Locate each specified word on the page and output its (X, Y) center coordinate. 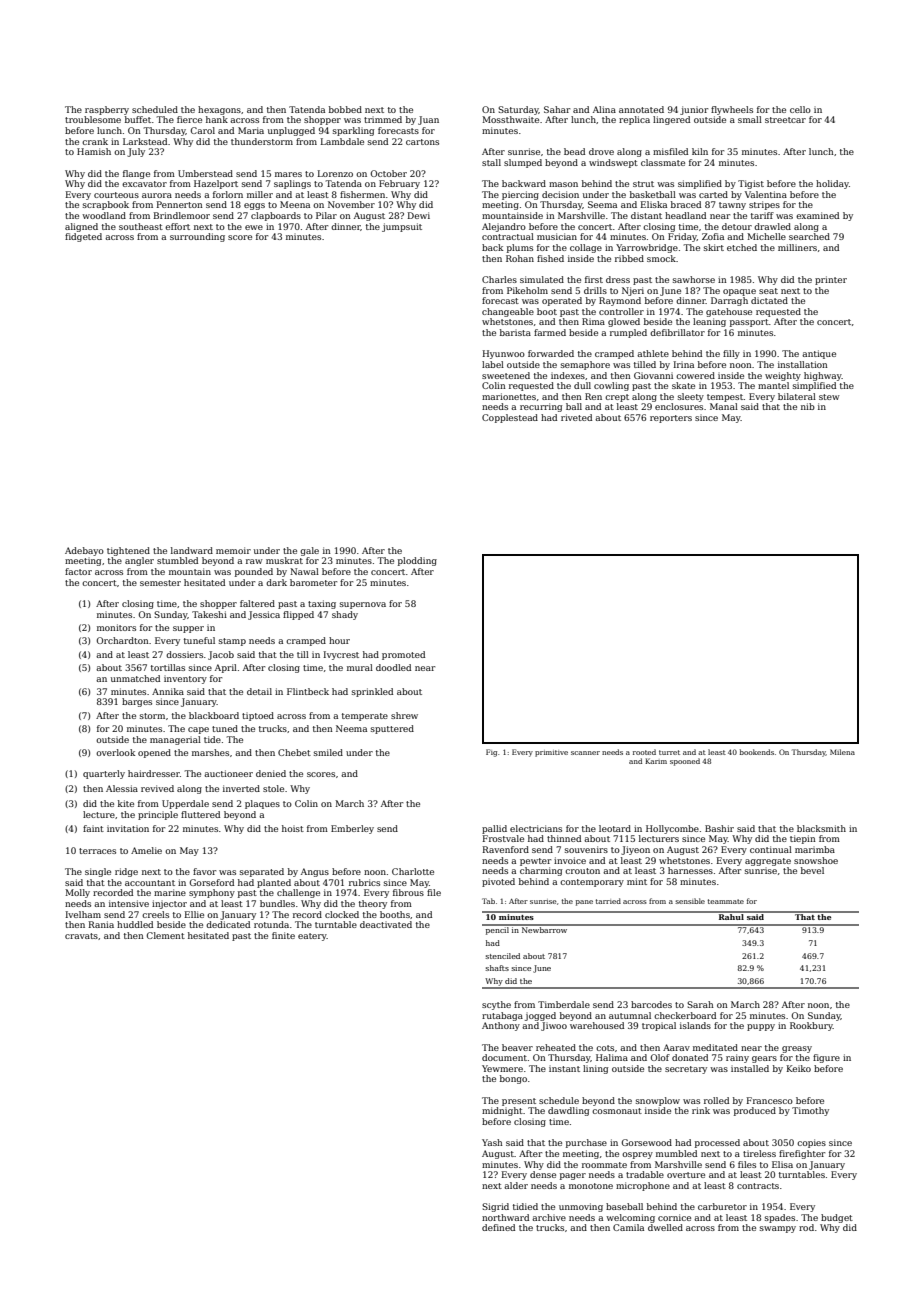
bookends (757, 752)
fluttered (200, 814)
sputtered (392, 729)
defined (498, 1227)
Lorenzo (335, 173)
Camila (628, 1227)
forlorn (228, 194)
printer (831, 280)
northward (505, 1217)
